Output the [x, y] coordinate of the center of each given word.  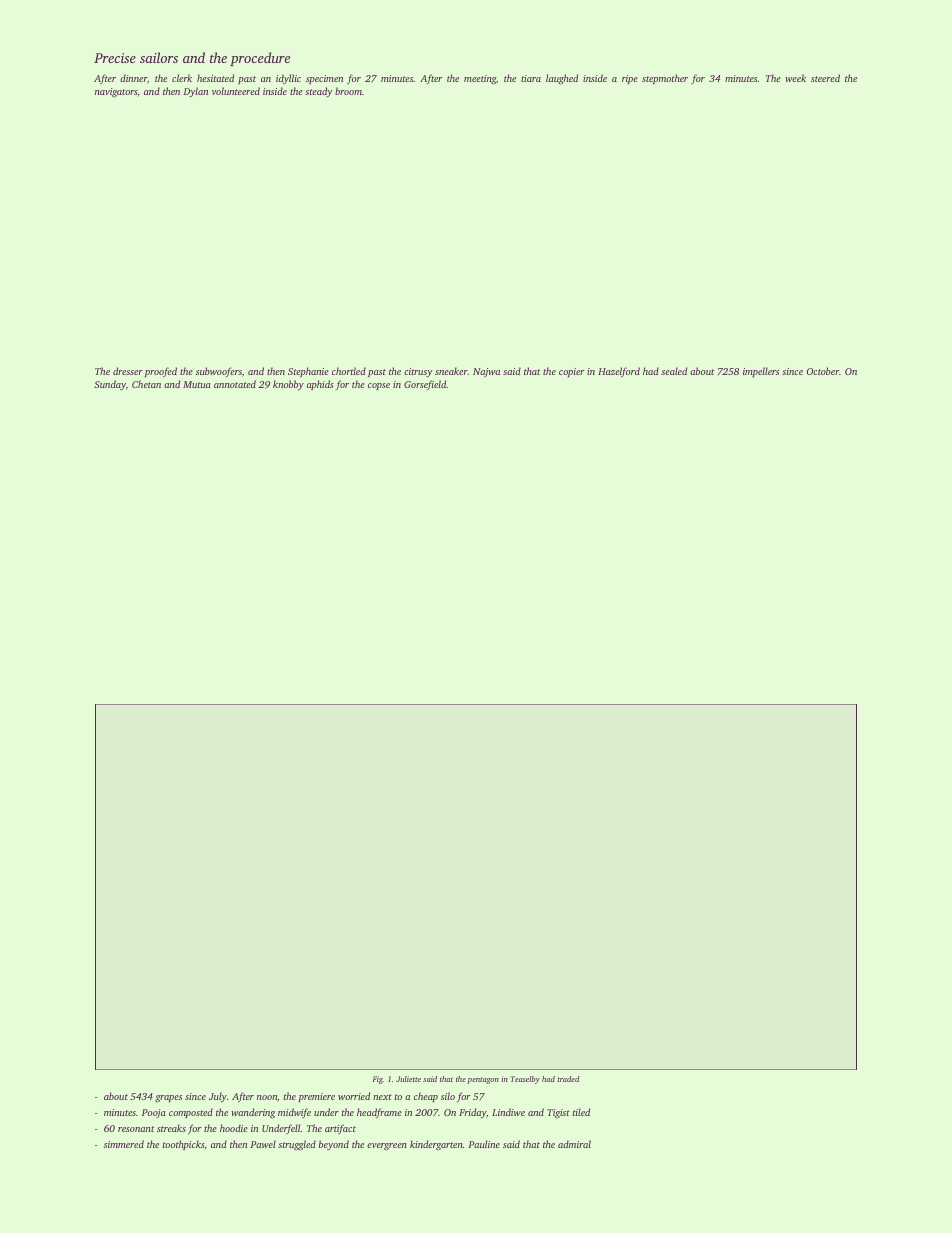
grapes [168, 1099]
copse [379, 386]
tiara [531, 78]
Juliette [408, 1079]
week [795, 78]
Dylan [195, 92]
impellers [761, 372]
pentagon [483, 1080]
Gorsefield [425, 385]
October [823, 371]
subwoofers [219, 372]
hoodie [234, 1128]
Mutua [197, 384]
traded [568, 1079]
